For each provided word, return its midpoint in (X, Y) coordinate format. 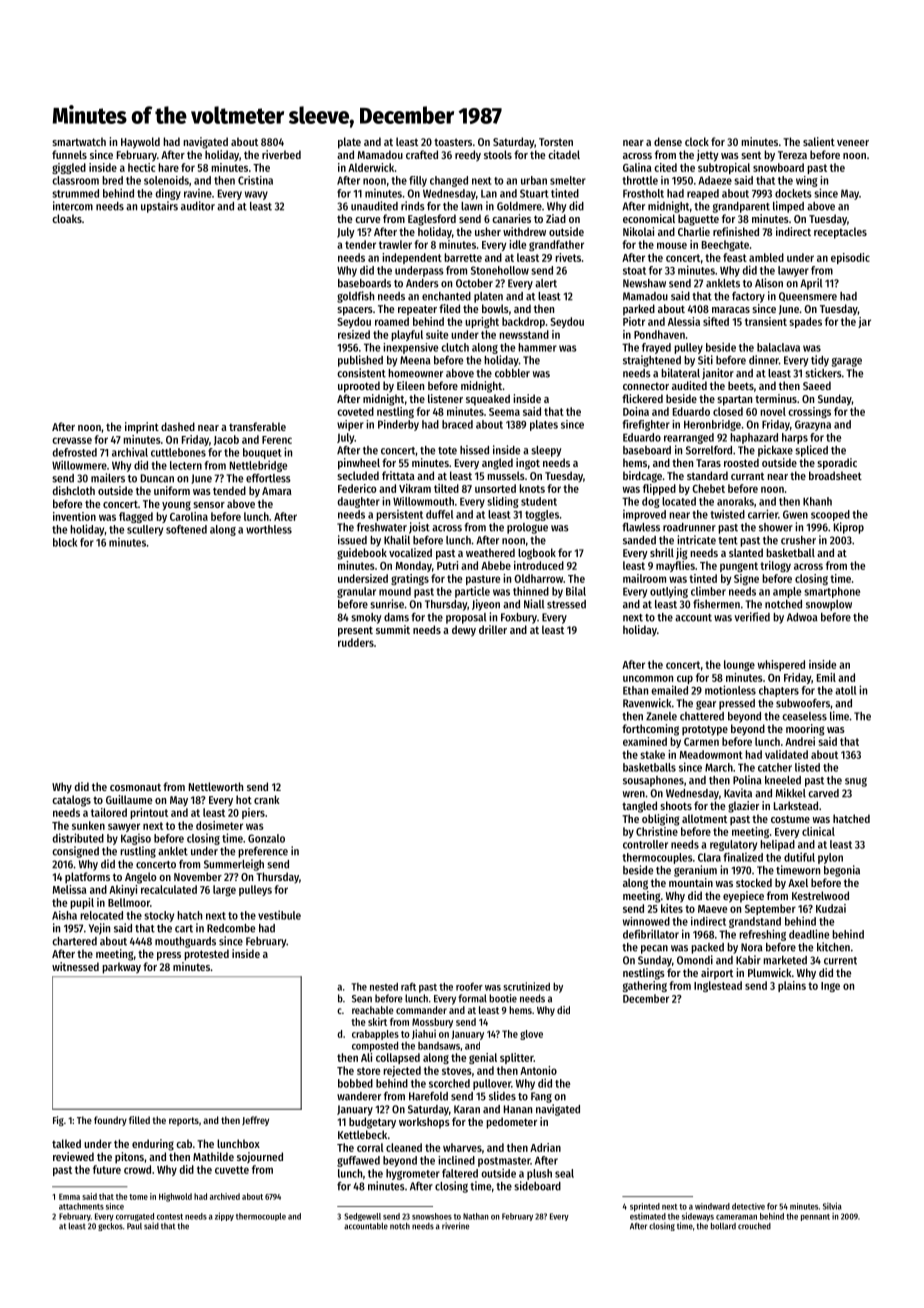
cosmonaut (135, 787)
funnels (69, 154)
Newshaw (644, 283)
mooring (805, 730)
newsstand (524, 334)
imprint (142, 428)
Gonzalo (266, 838)
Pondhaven (659, 334)
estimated (648, 1216)
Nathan (476, 1216)
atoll (845, 690)
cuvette (232, 1170)
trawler (395, 244)
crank (267, 799)
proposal (466, 618)
